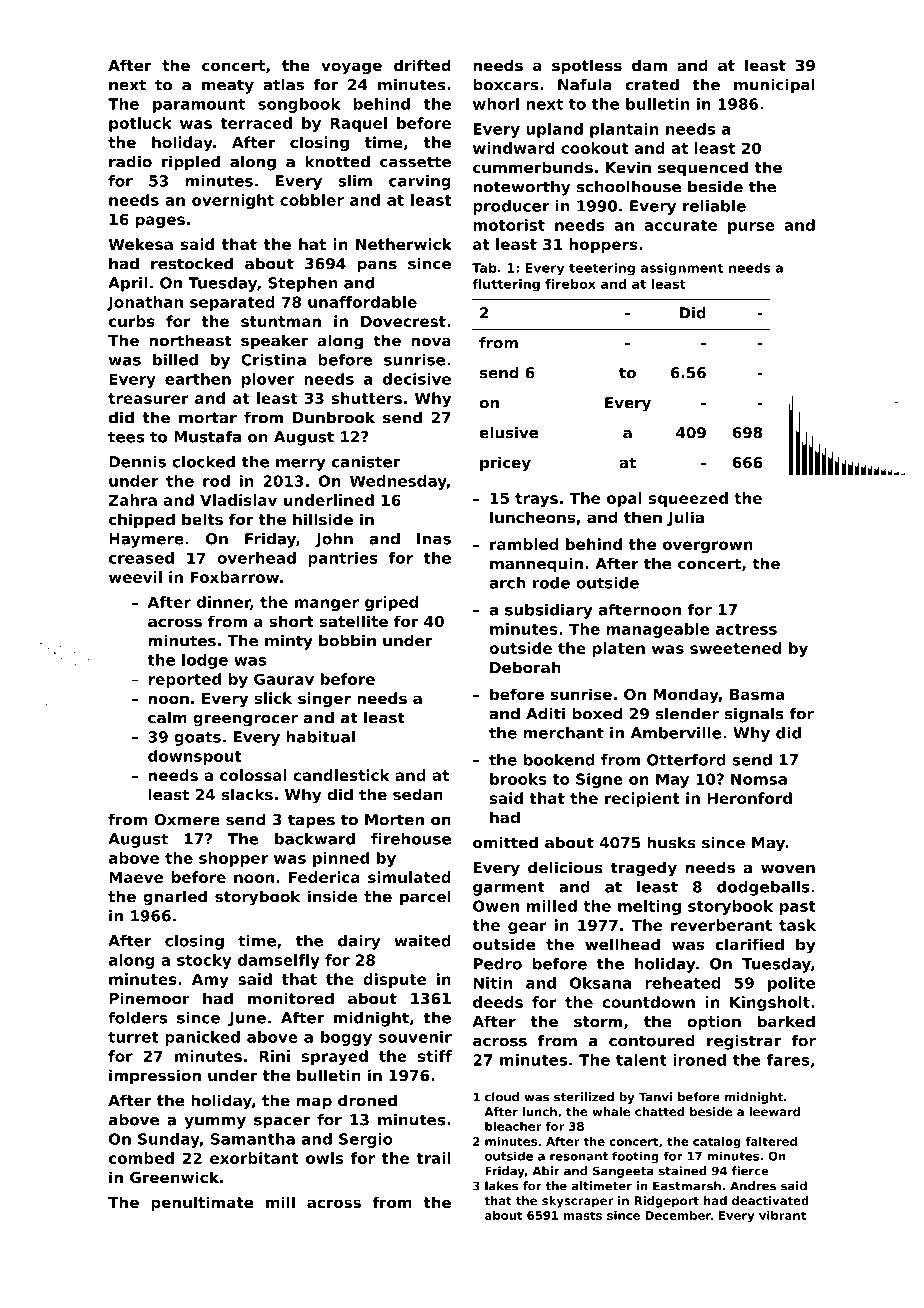  I want to click on downspout, so click(195, 757).
